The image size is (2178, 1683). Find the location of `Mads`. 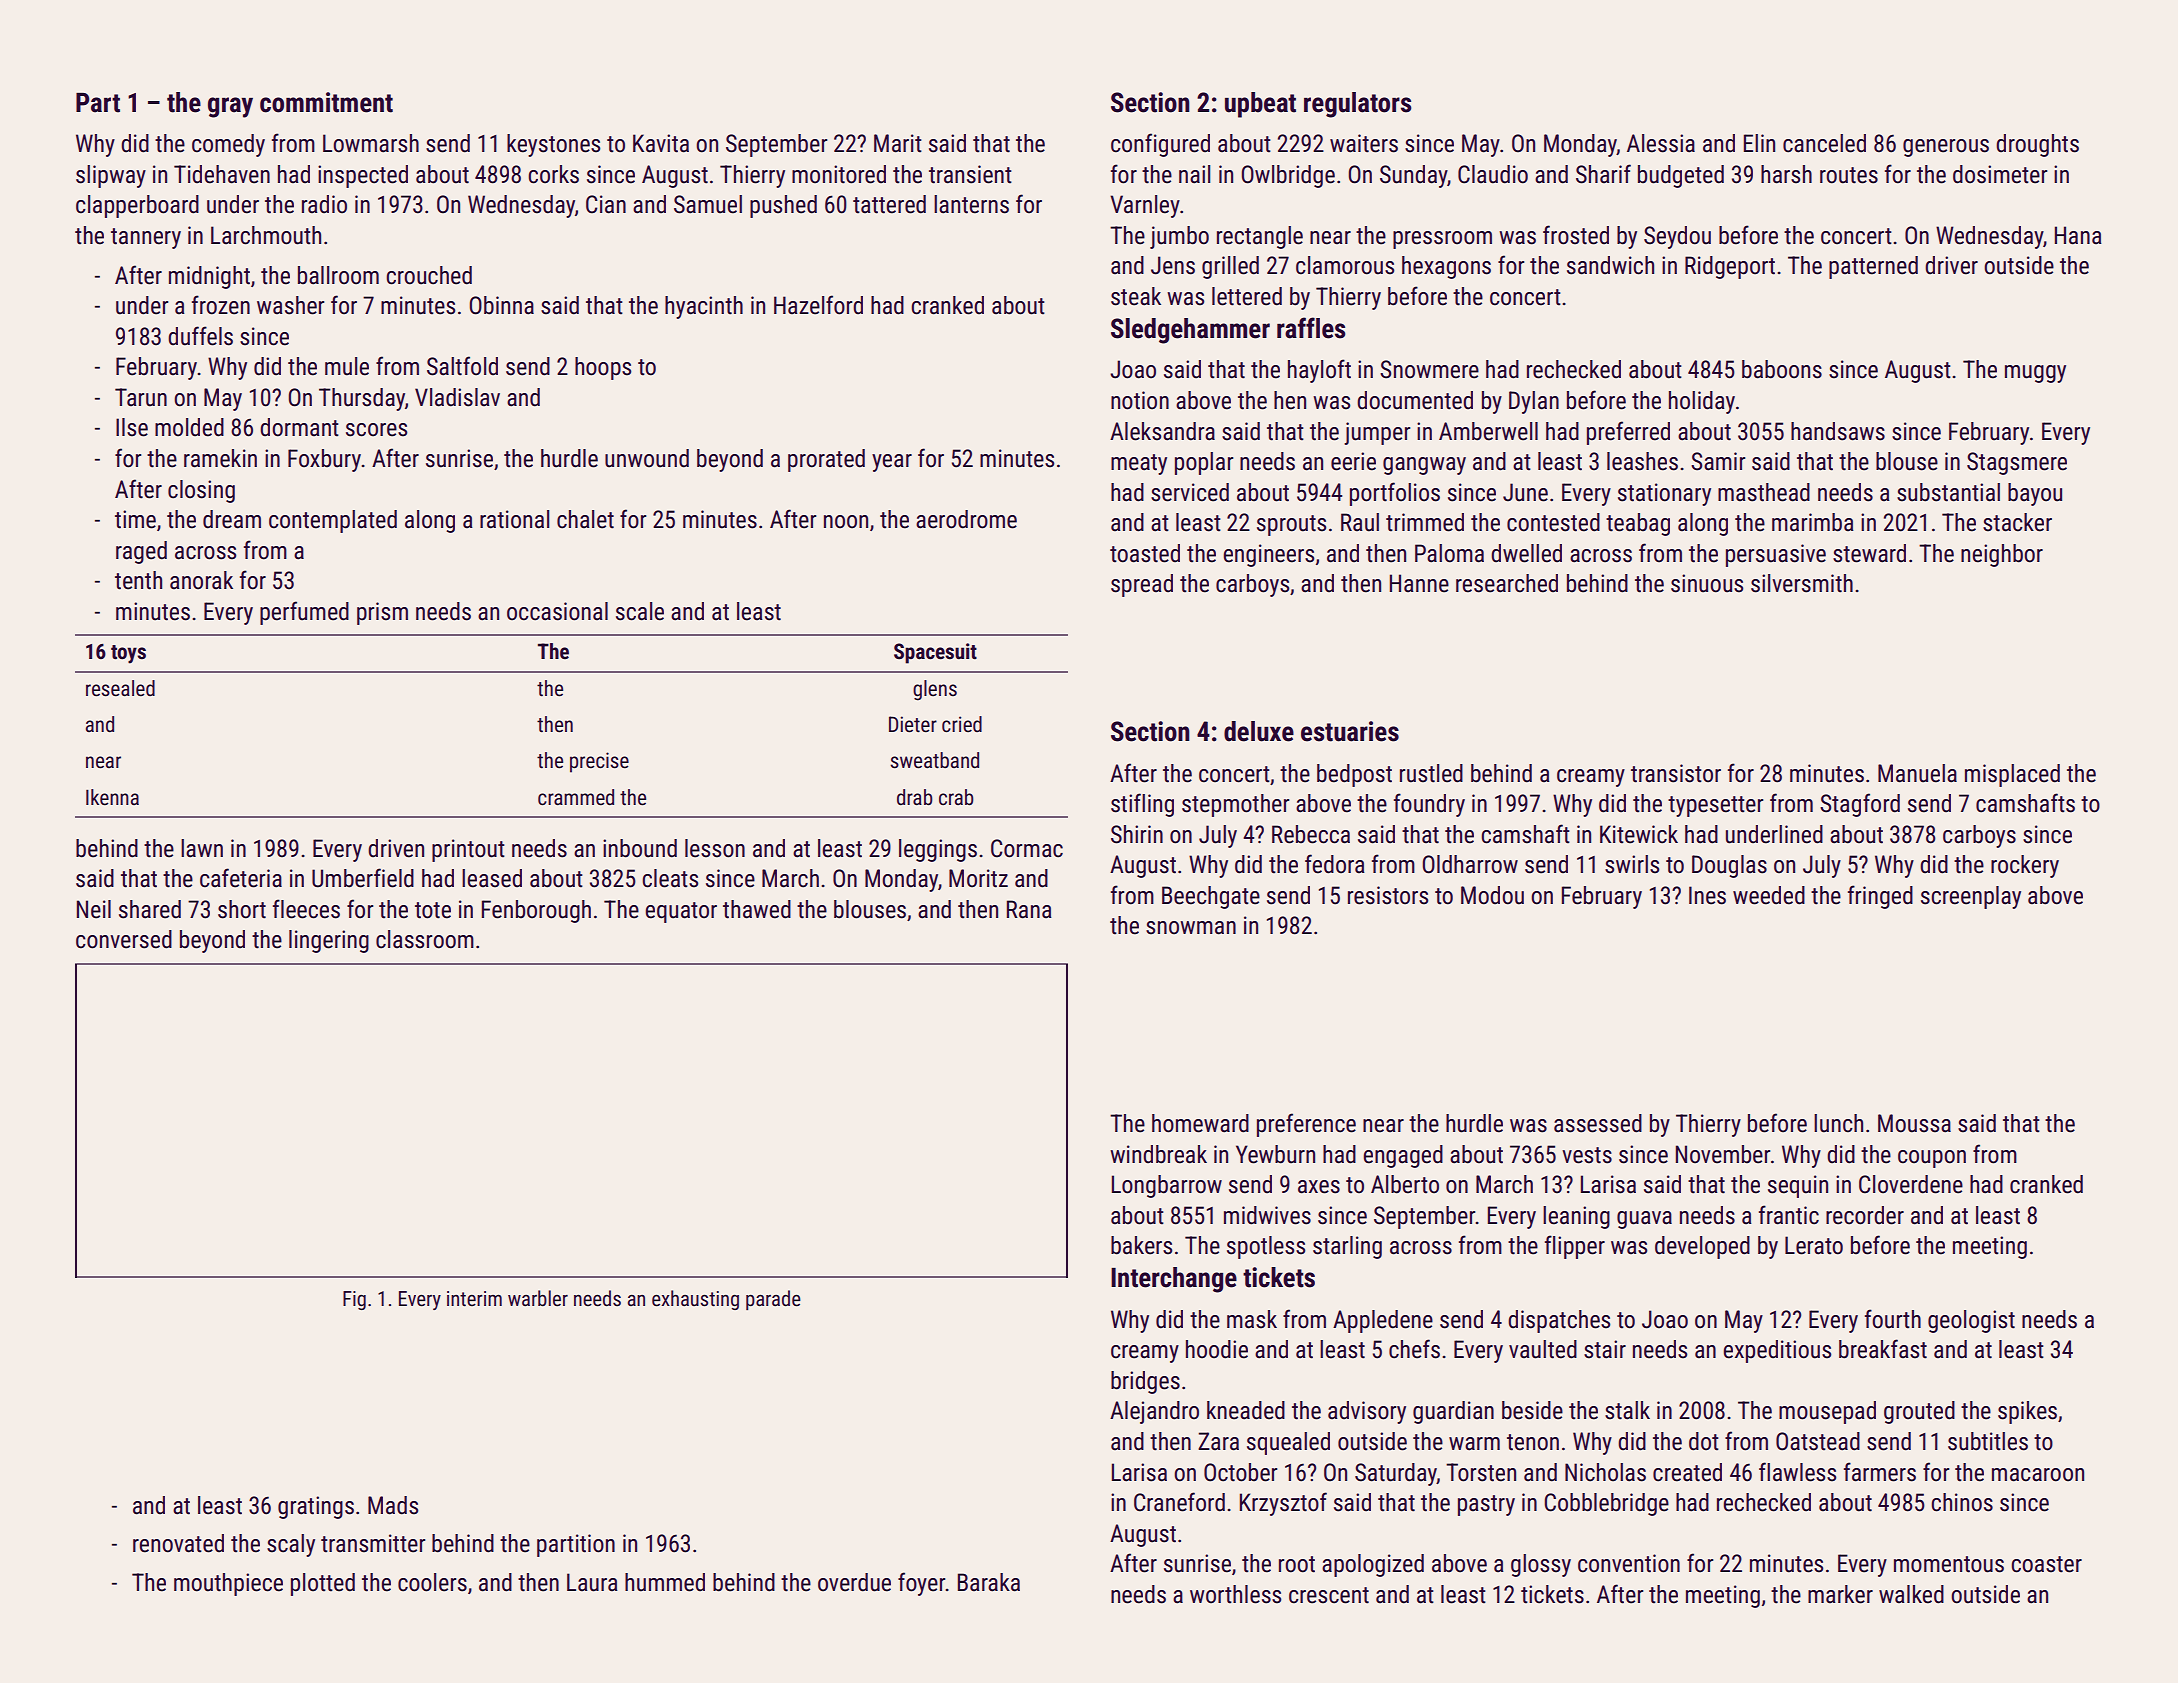

Mads is located at coordinates (393, 1505).
